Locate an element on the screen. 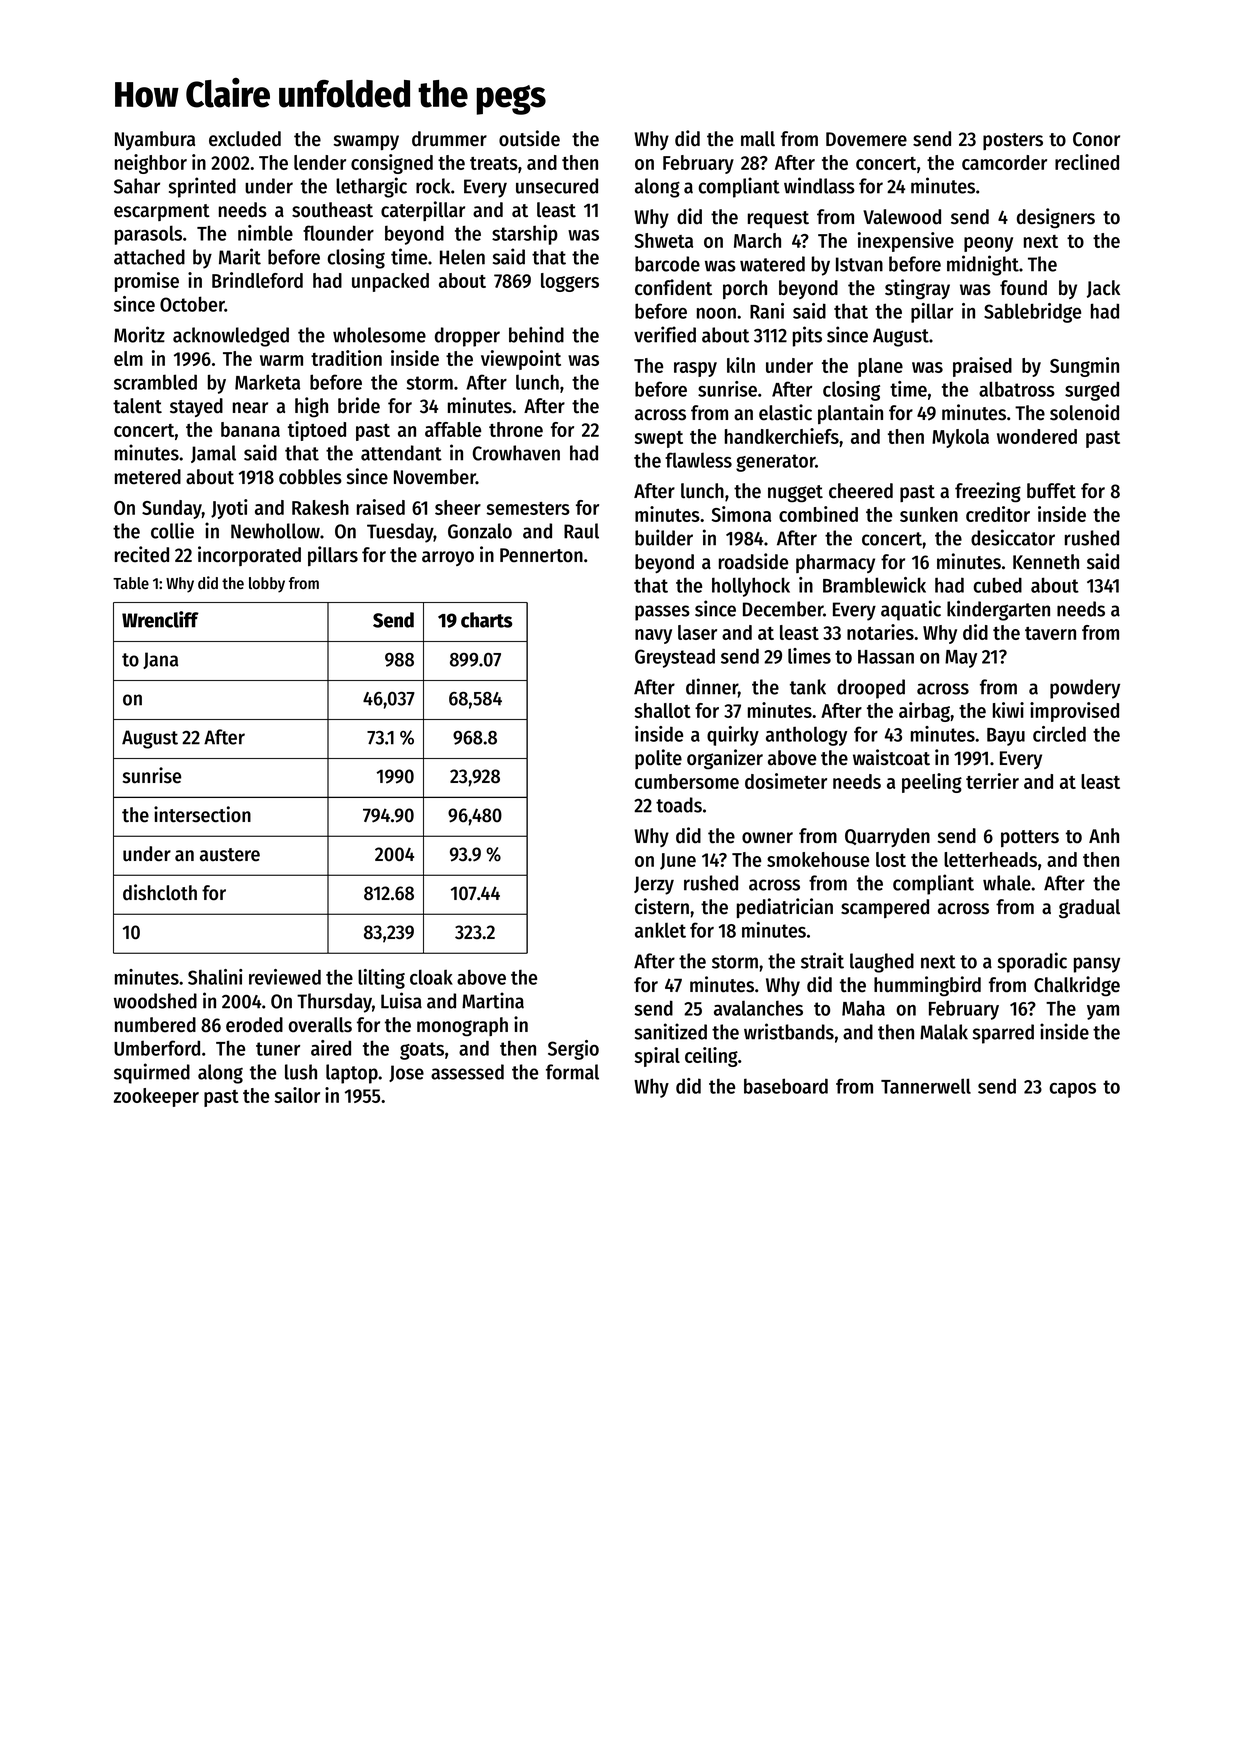 The height and width of the screenshot is (1745, 1234). airbag is located at coordinates (924, 712).
